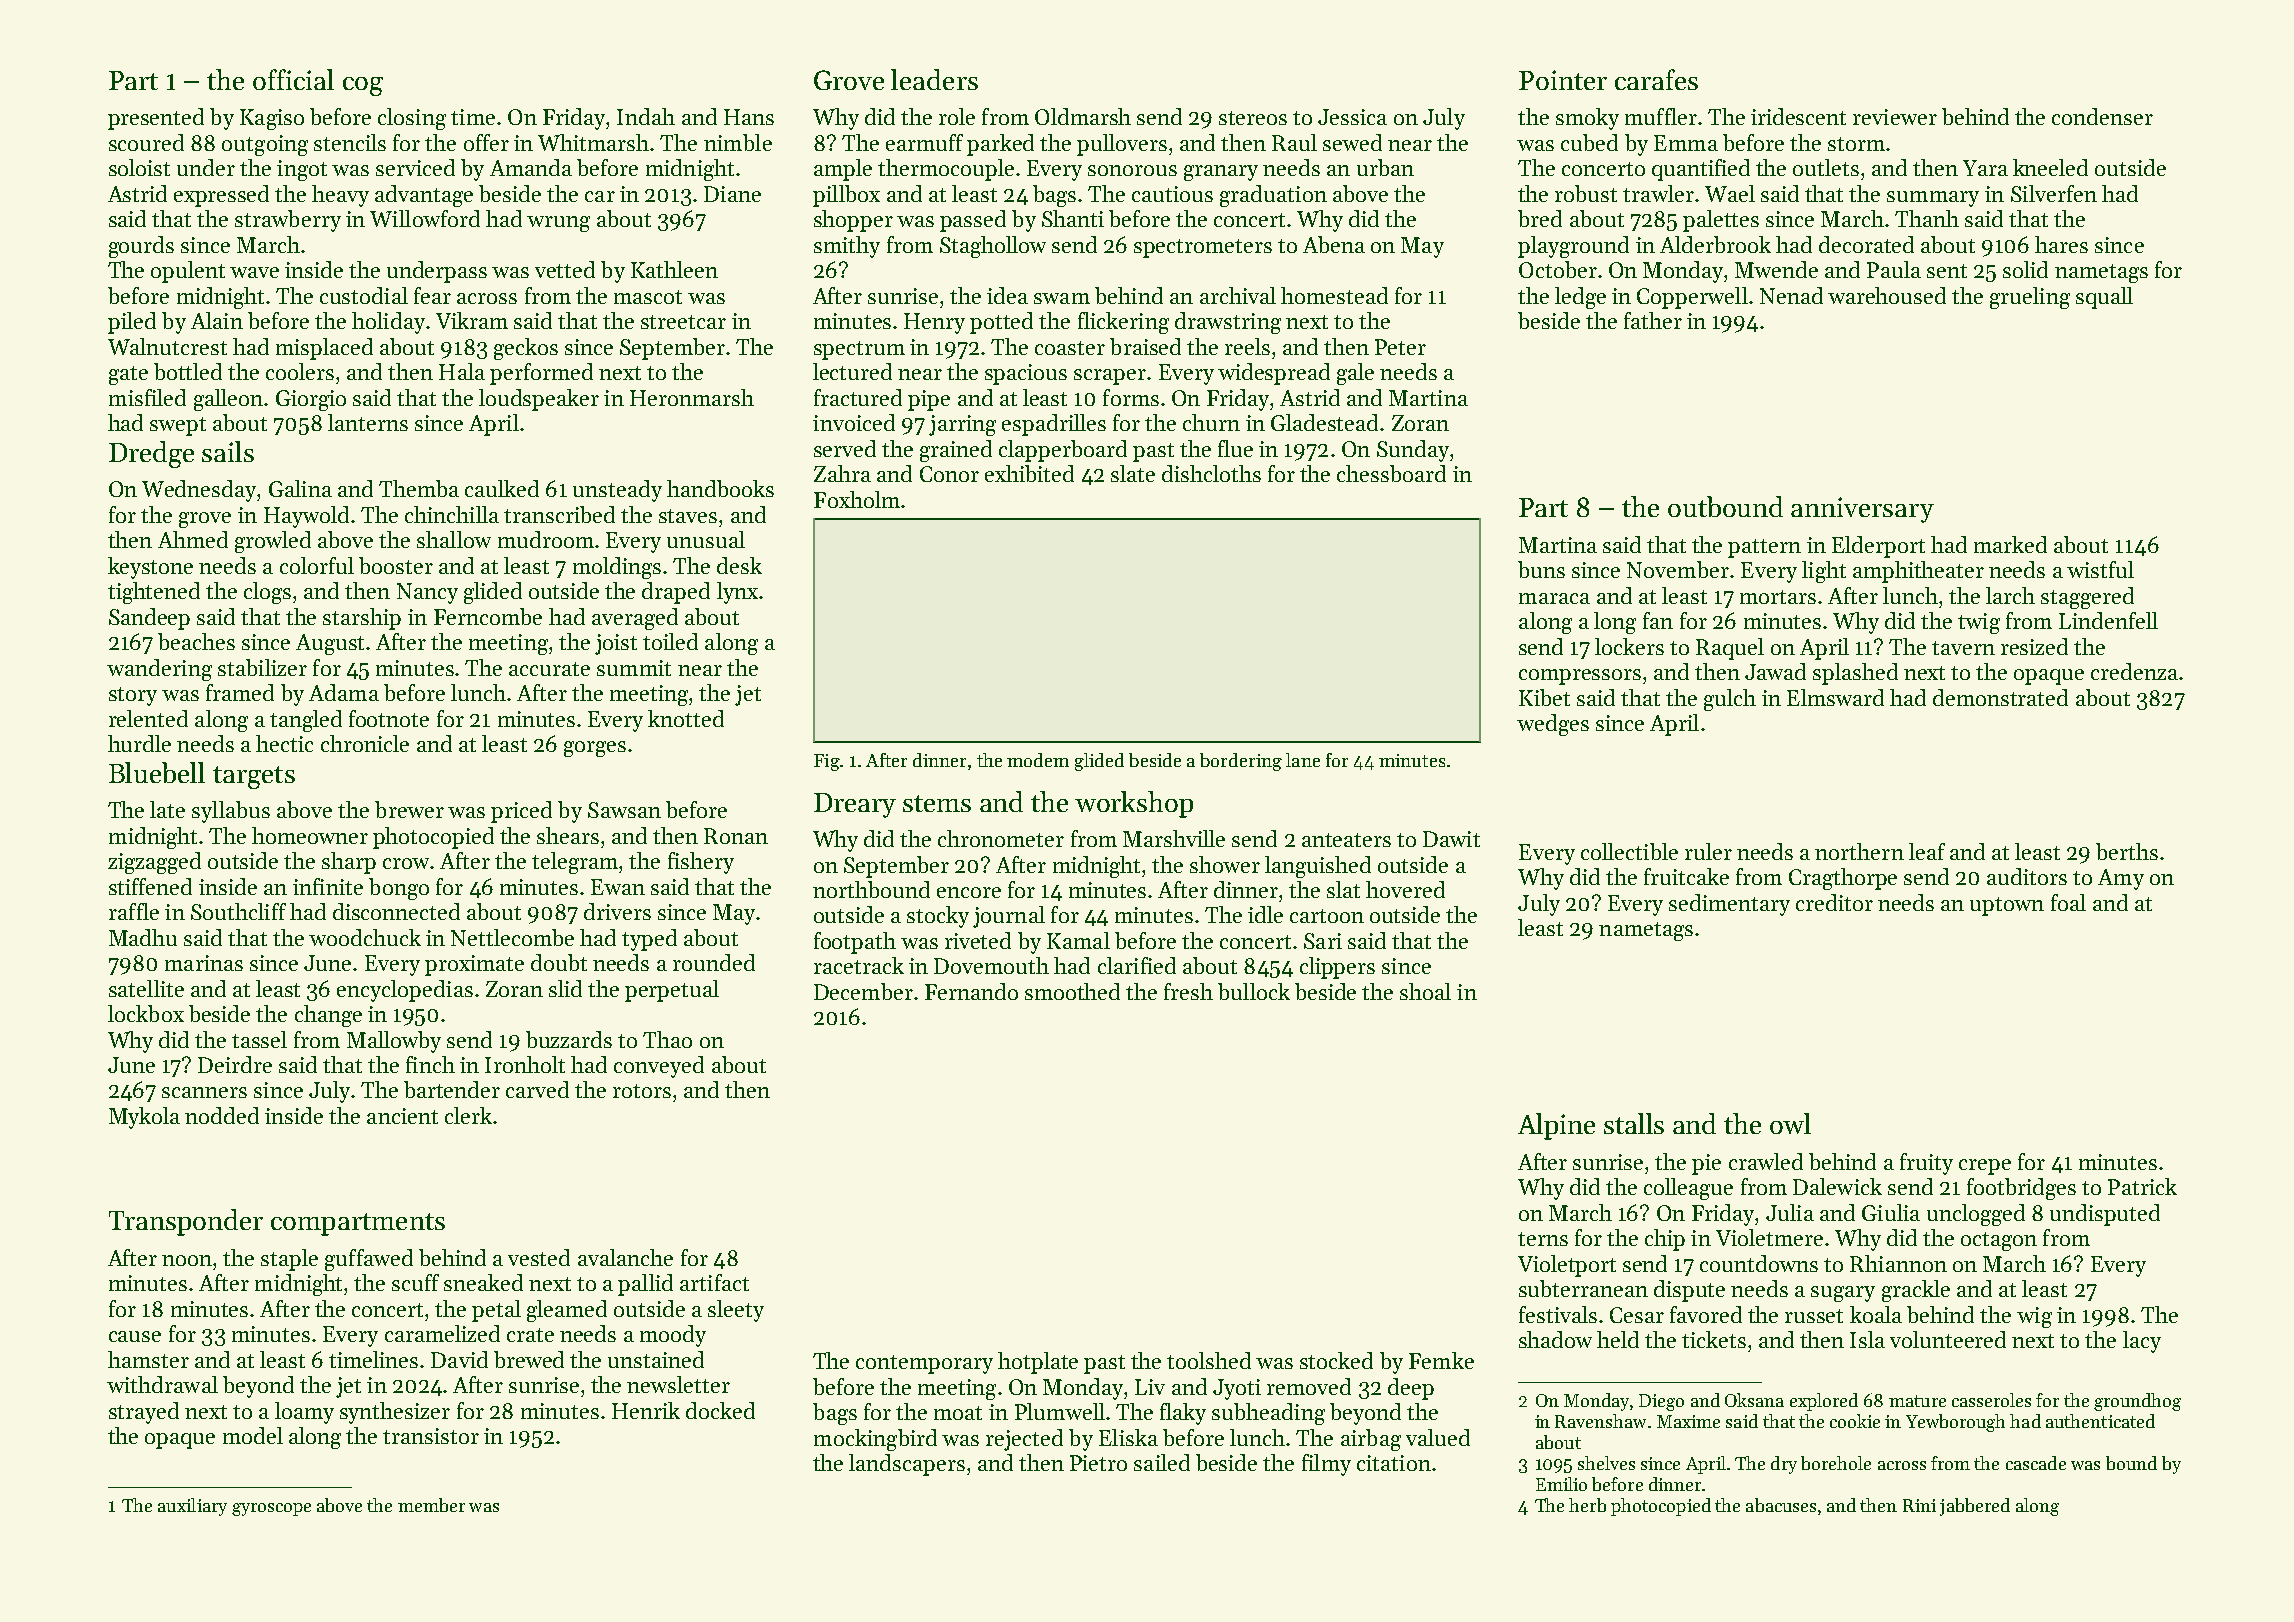  What do you see at coordinates (1567, 1266) in the screenshot?
I see `Violetport` at bounding box center [1567, 1266].
